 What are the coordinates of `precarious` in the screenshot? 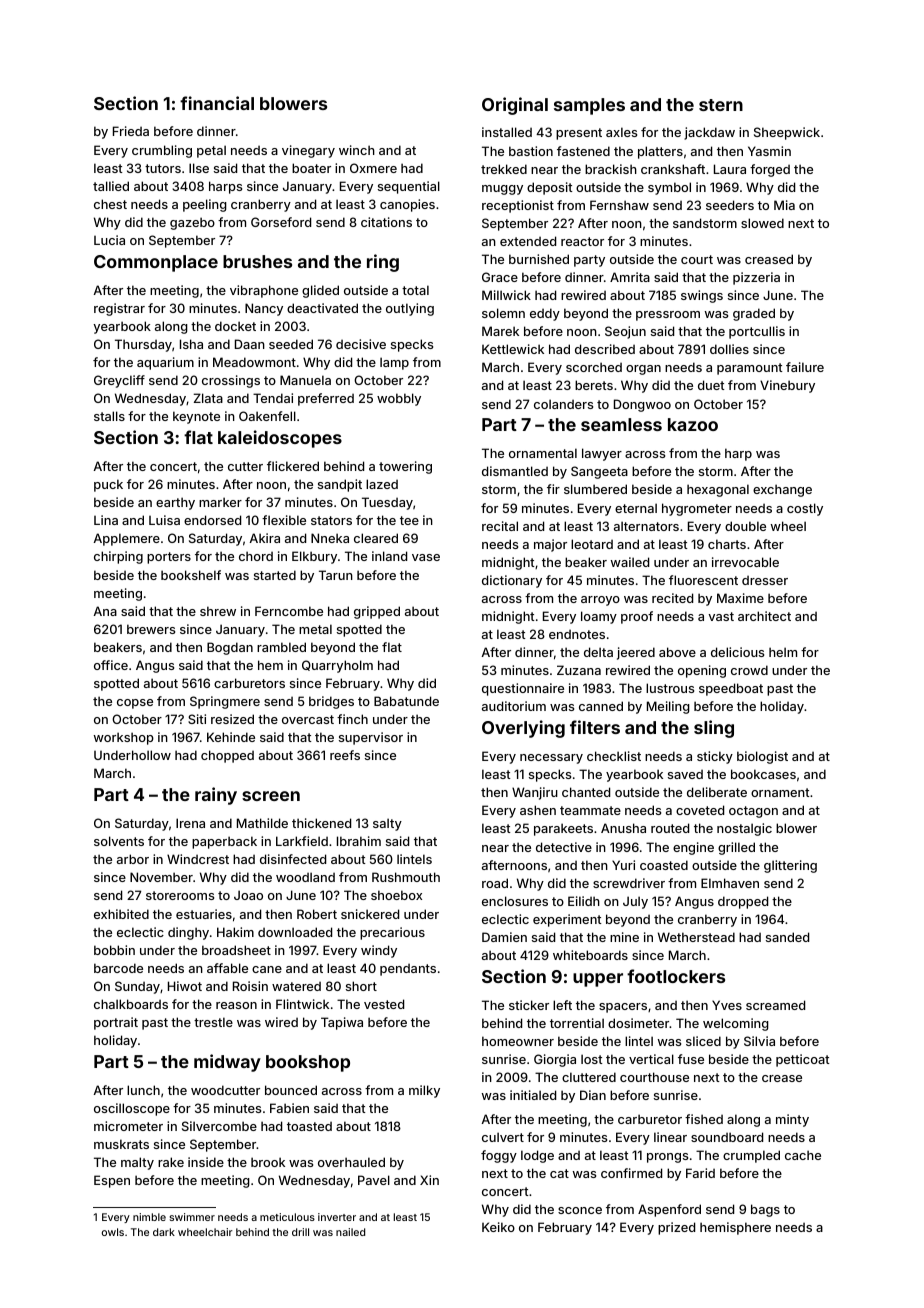 It's located at (392, 933).
